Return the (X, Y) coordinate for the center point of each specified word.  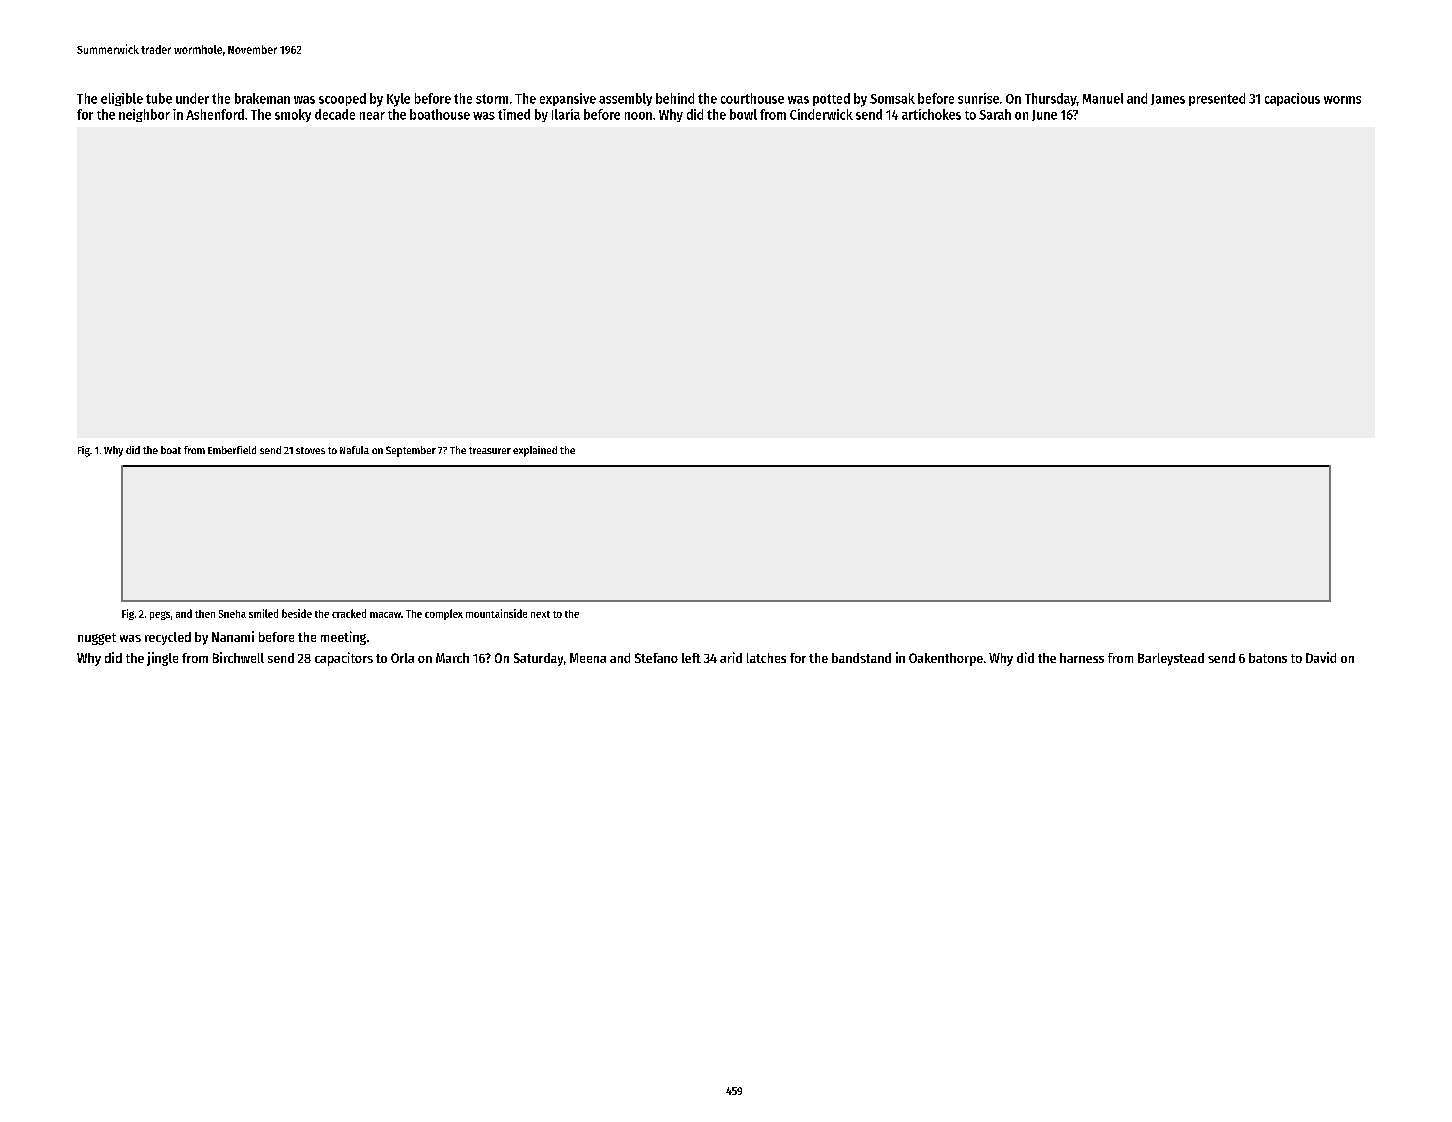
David (1321, 657)
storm (492, 99)
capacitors (344, 659)
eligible (122, 99)
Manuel (1103, 98)
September (411, 451)
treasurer (490, 450)
